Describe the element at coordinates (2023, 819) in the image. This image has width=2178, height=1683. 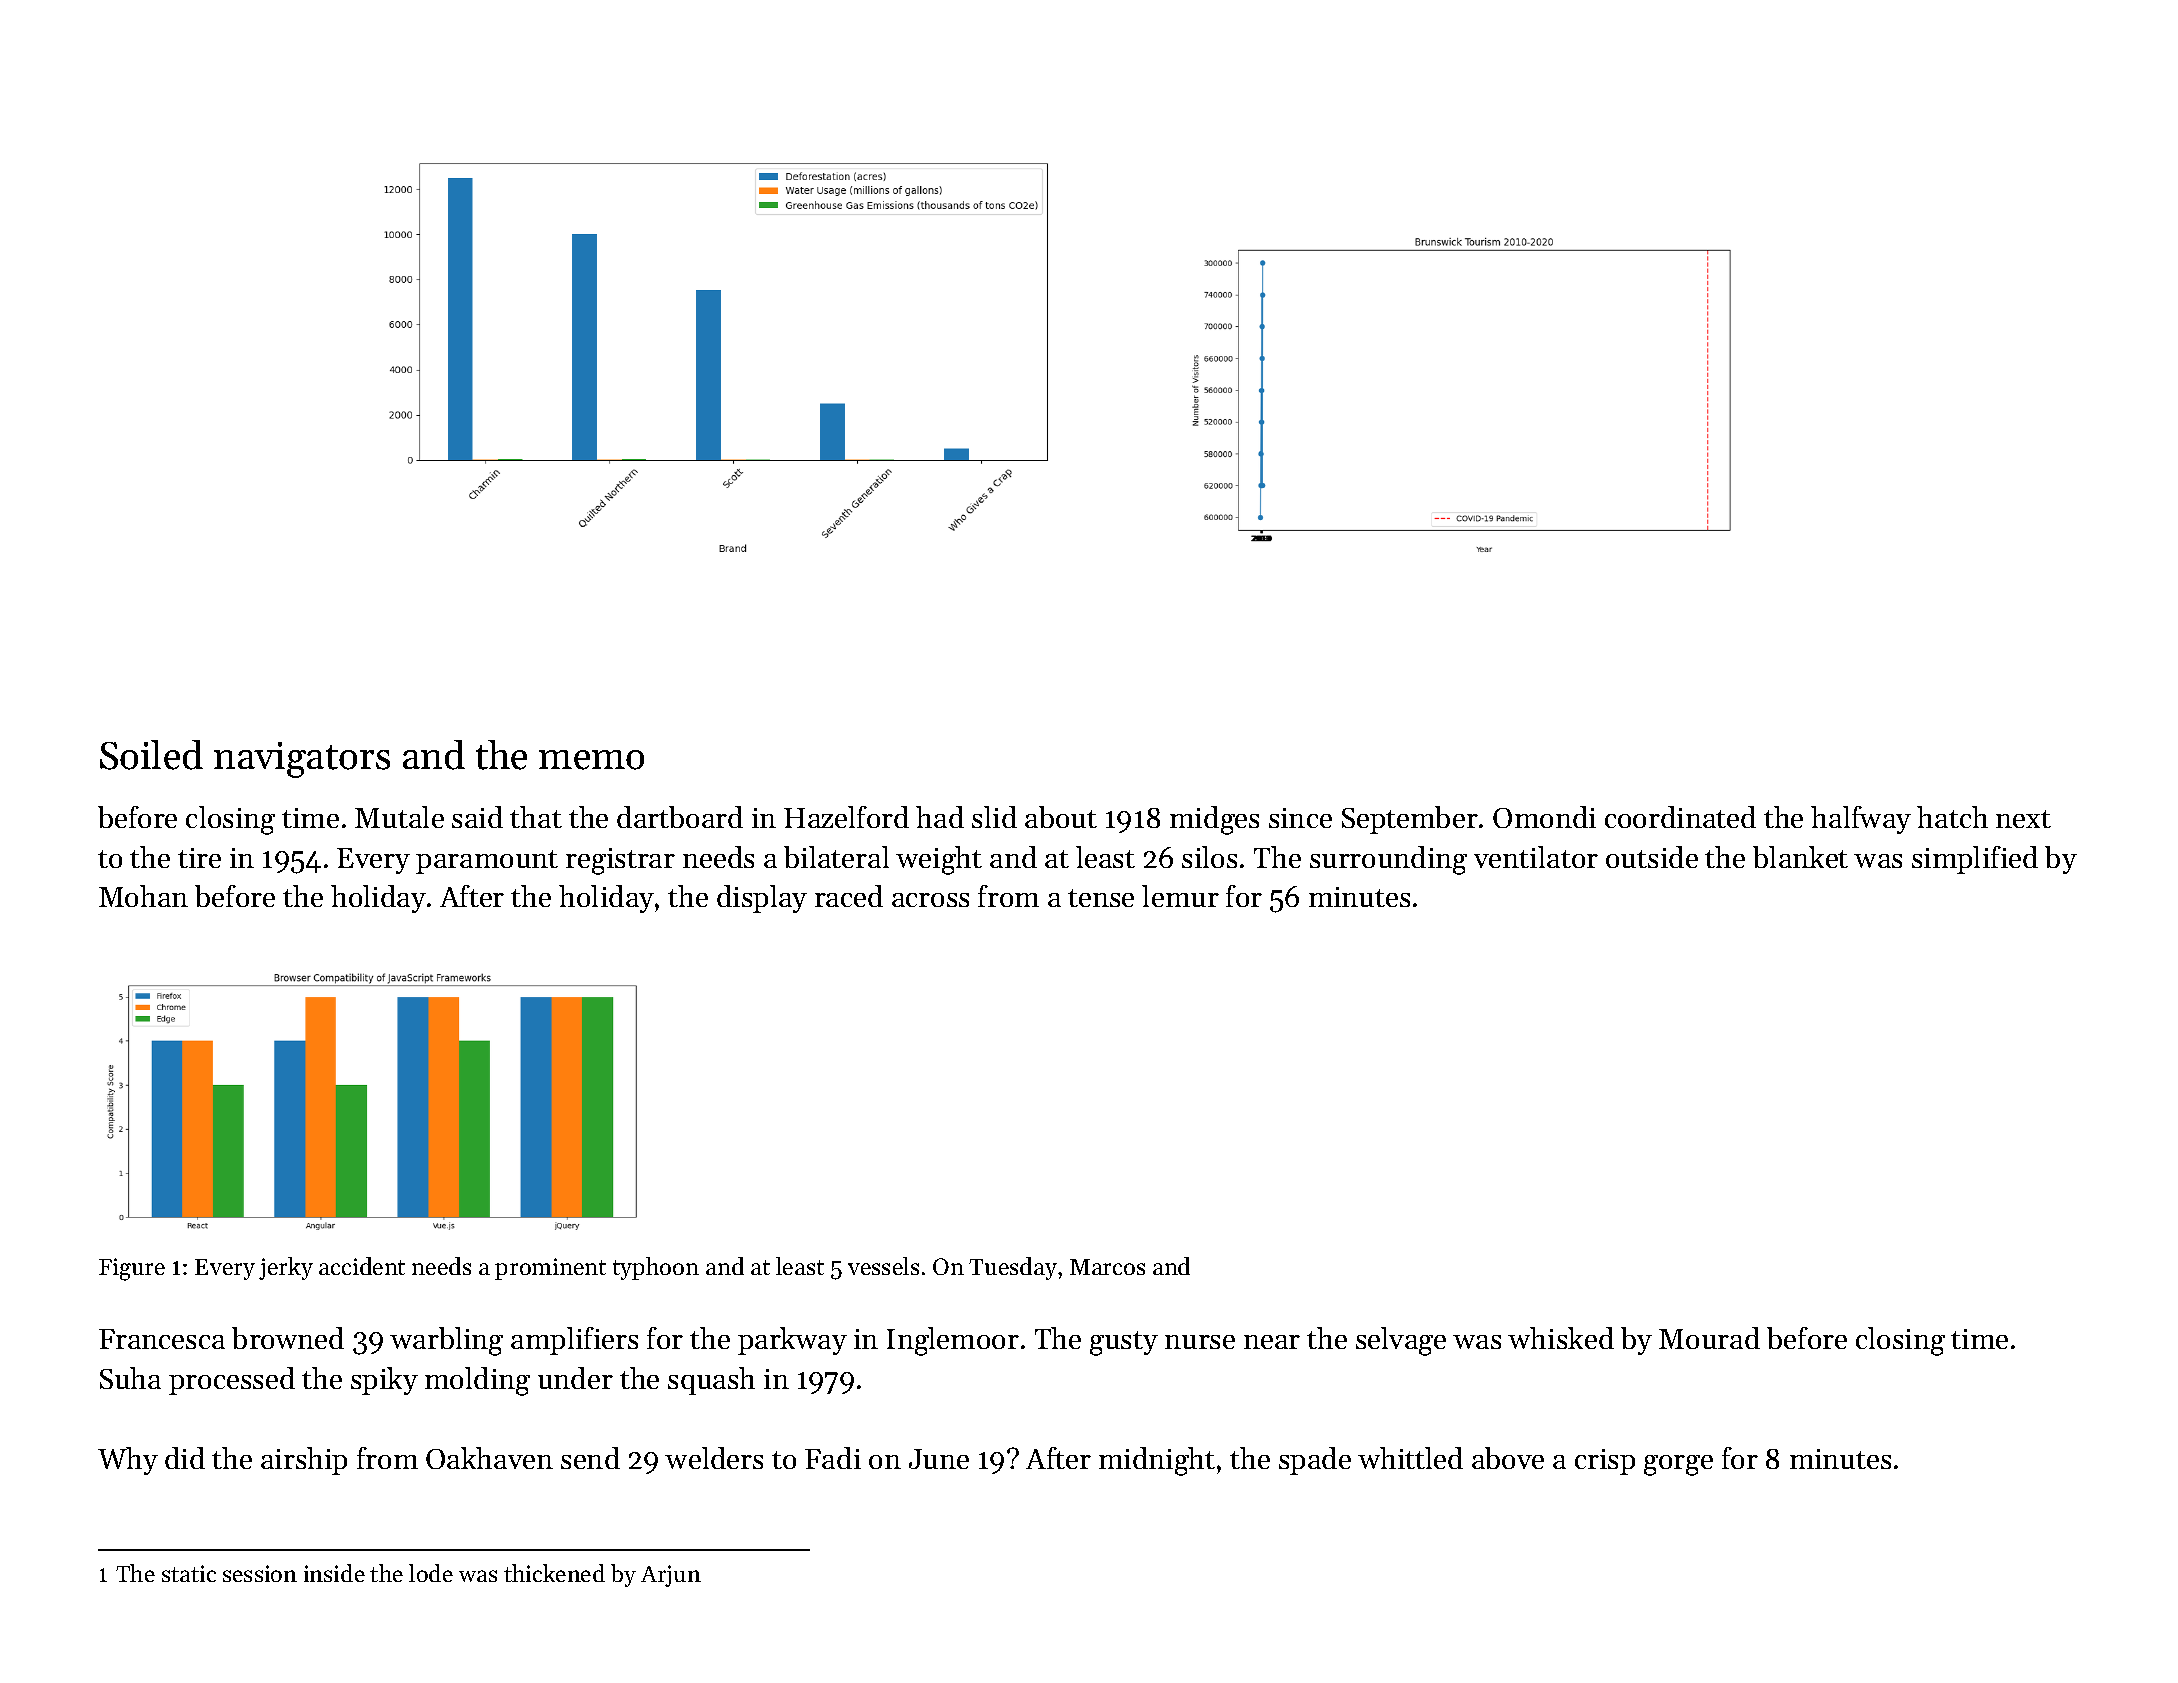
I see `next` at that location.
